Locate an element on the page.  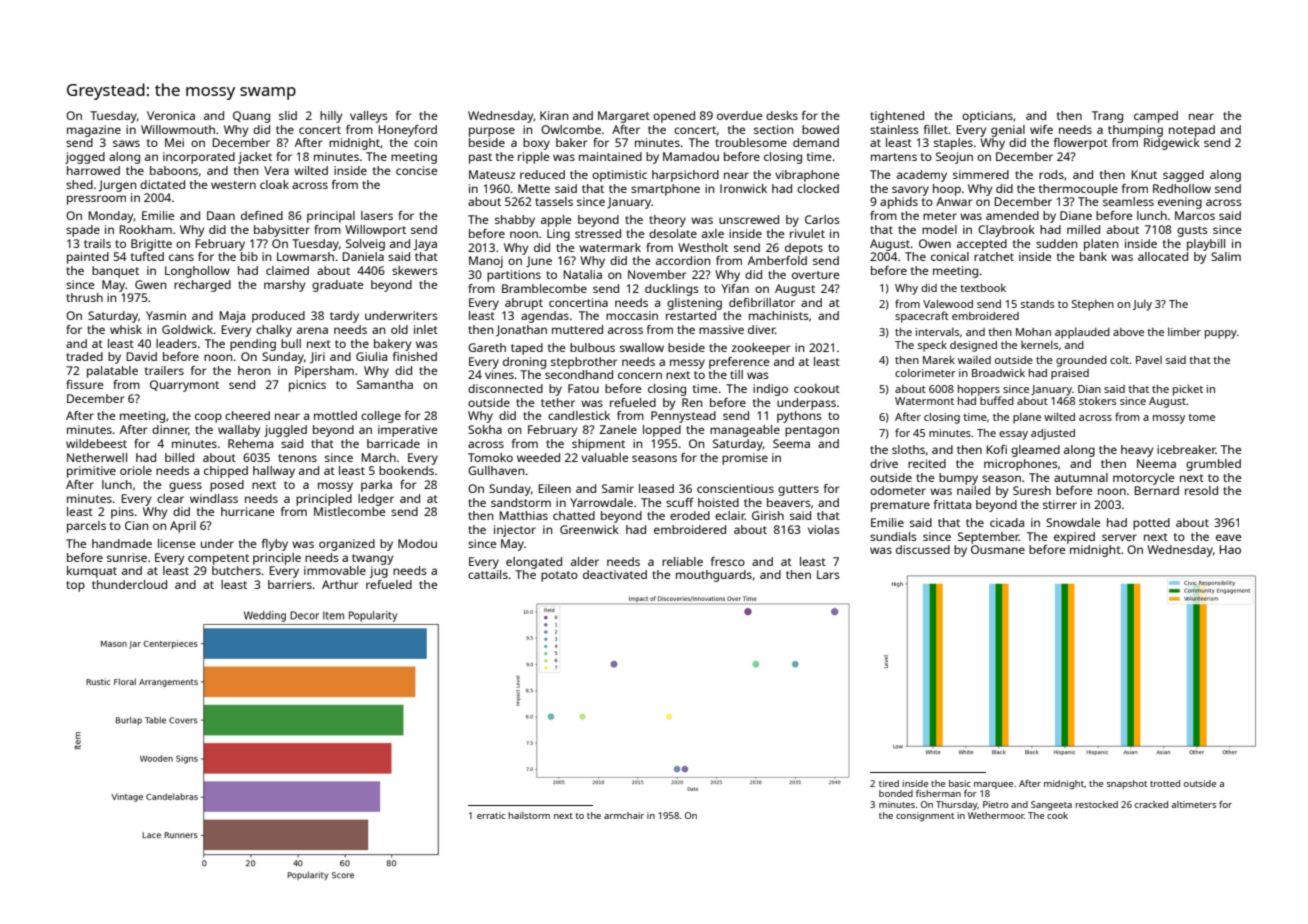
erratic is located at coordinates (491, 815).
